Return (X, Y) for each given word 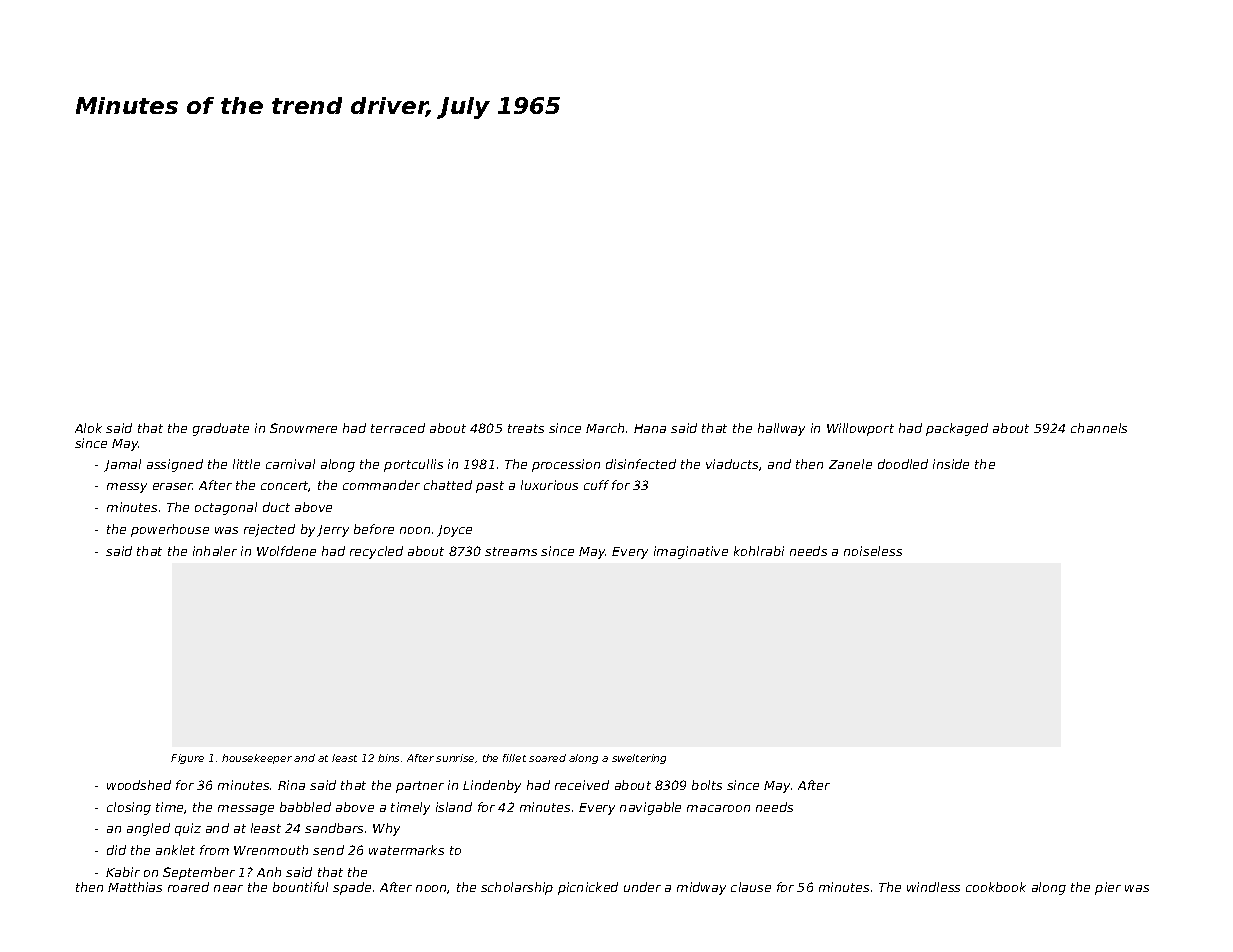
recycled (376, 552)
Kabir (123, 872)
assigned (175, 465)
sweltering (639, 759)
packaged (957, 429)
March (605, 428)
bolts (707, 785)
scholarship (517, 888)
